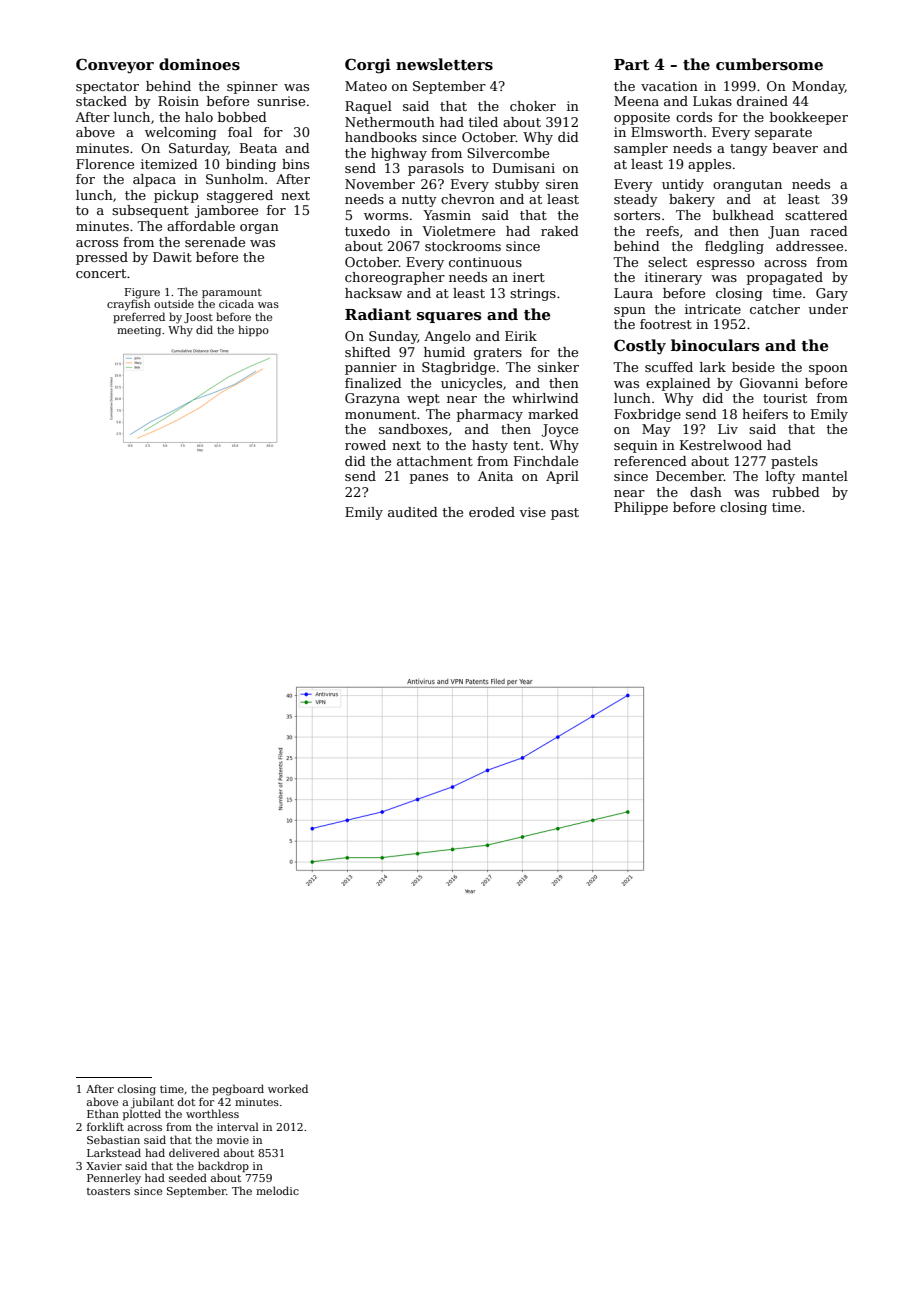 This screenshot has width=924, height=1308. What do you see at coordinates (631, 64) in the screenshot?
I see `Part` at bounding box center [631, 64].
